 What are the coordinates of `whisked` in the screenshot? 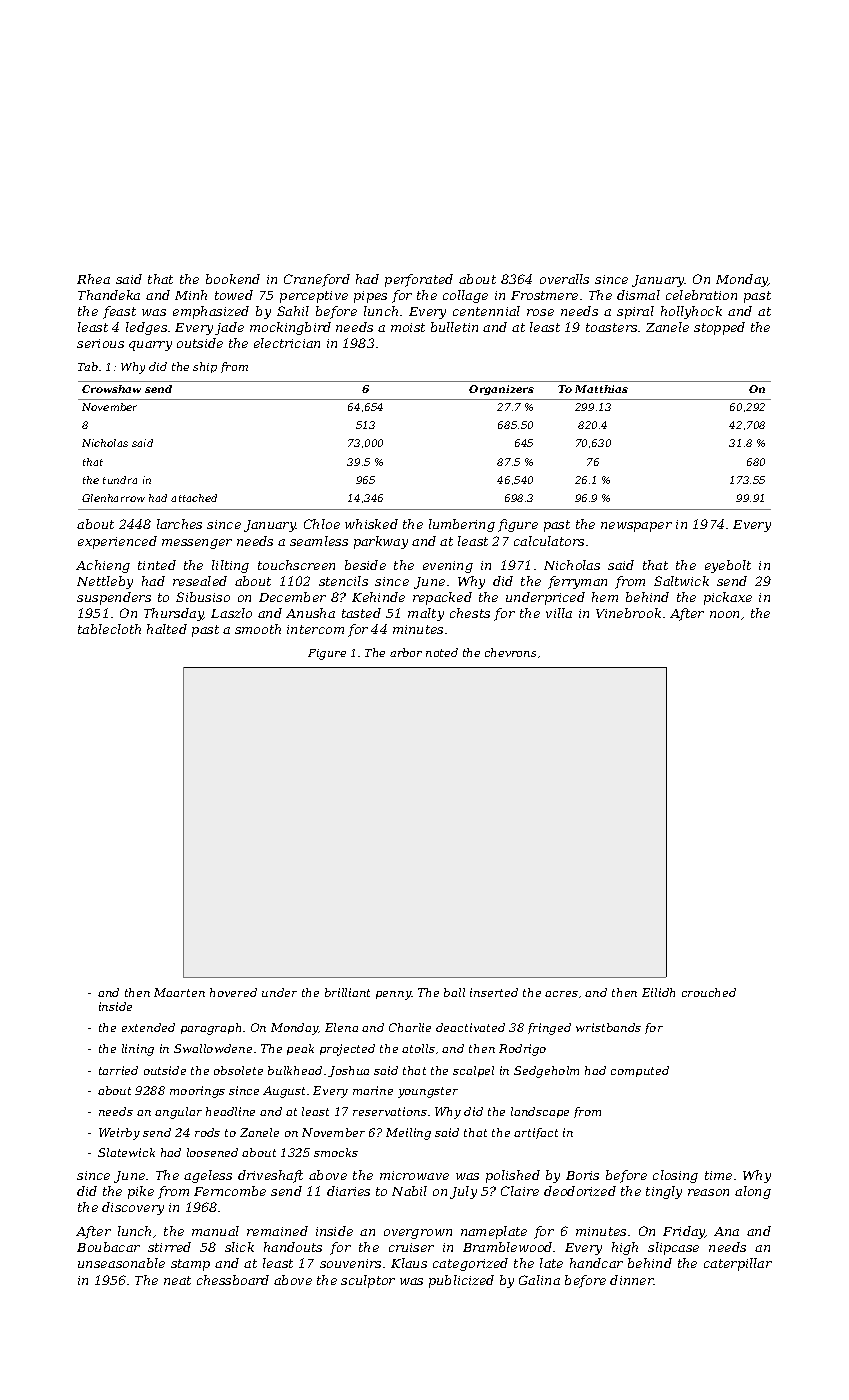 It's located at (371, 524).
